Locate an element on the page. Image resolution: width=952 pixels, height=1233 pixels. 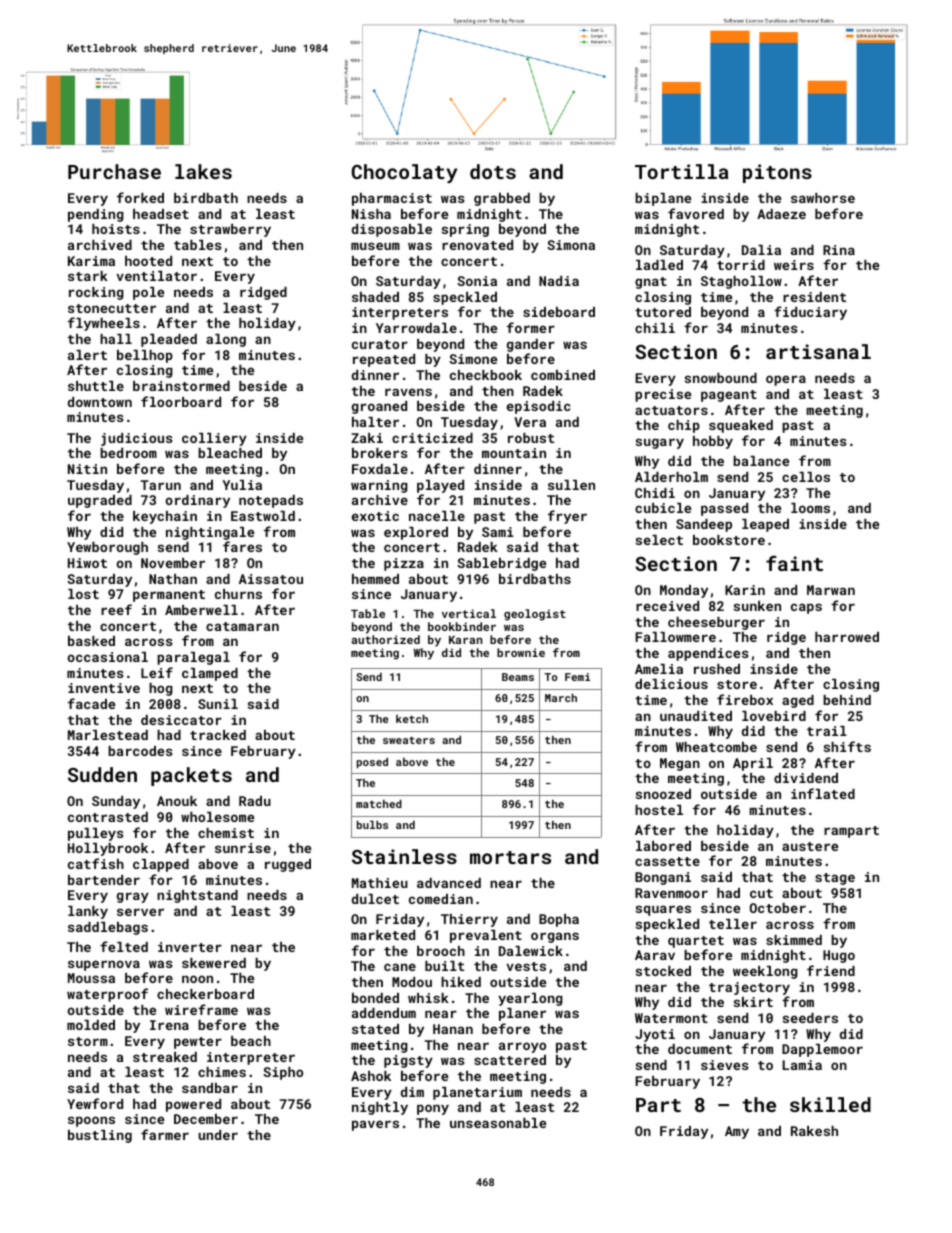
dots is located at coordinates (493, 171).
